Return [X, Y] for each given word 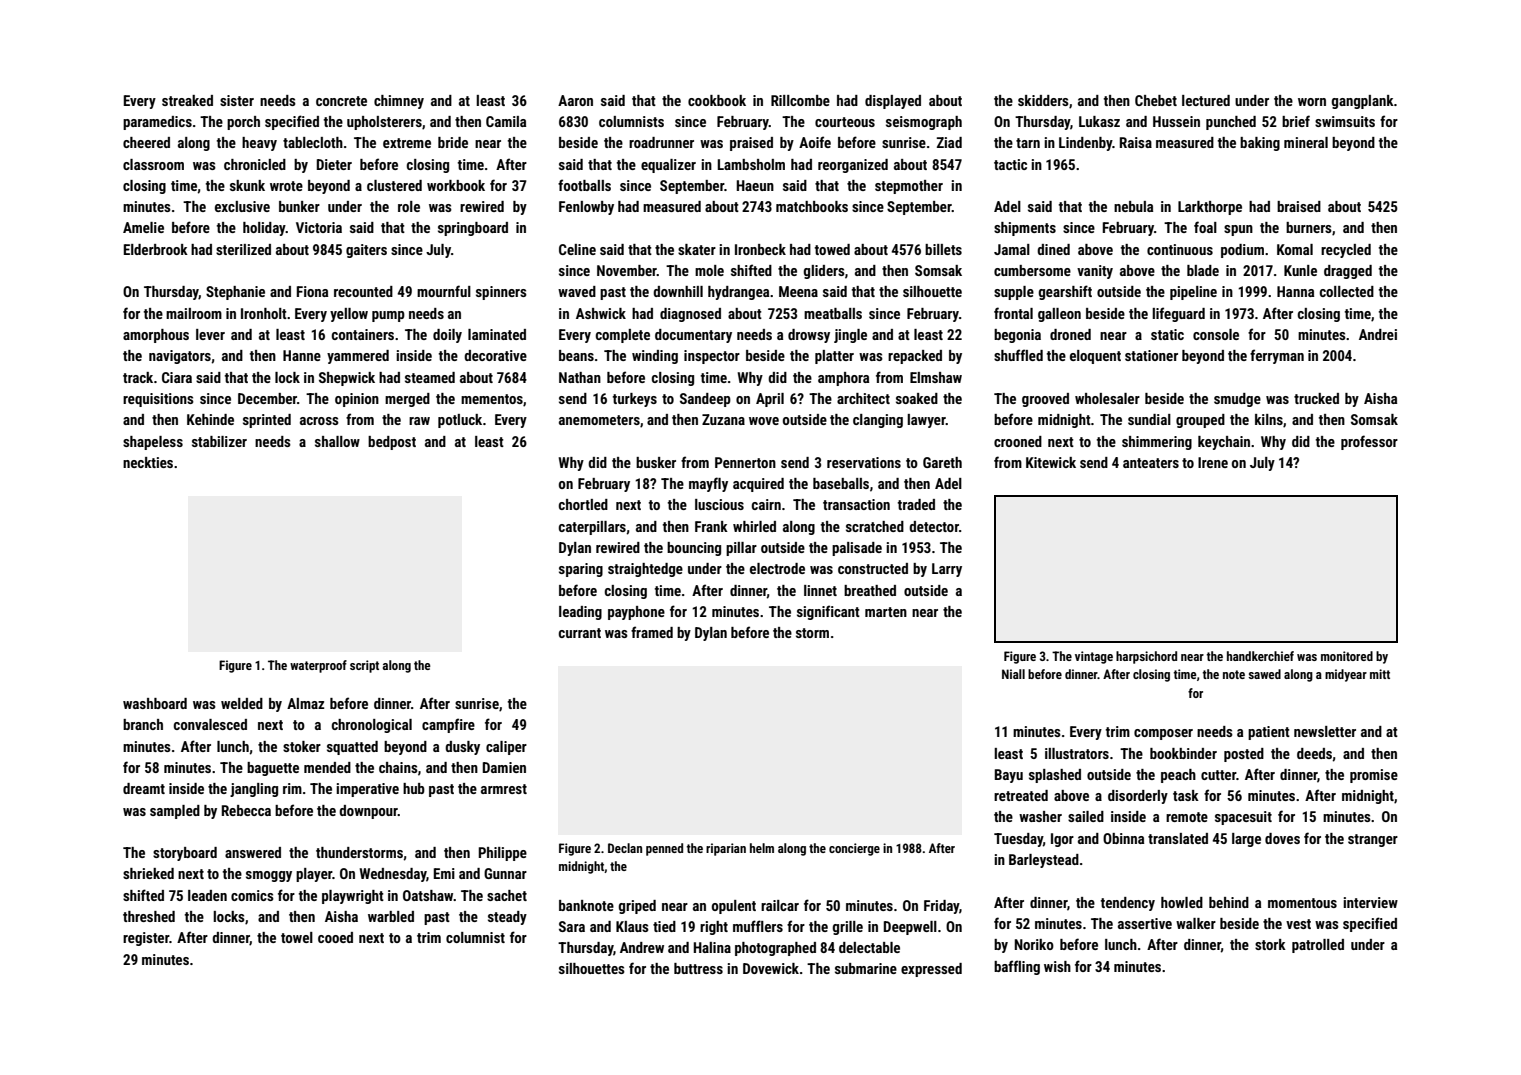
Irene [1213, 462]
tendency [1128, 904]
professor [1369, 442]
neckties [148, 462]
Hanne [302, 355]
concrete [341, 101]
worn [1312, 102]
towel [297, 937]
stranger [1373, 840]
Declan [625, 848]
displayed [893, 102]
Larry [947, 570]
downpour [368, 812]
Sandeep [705, 400]
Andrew [642, 947]
